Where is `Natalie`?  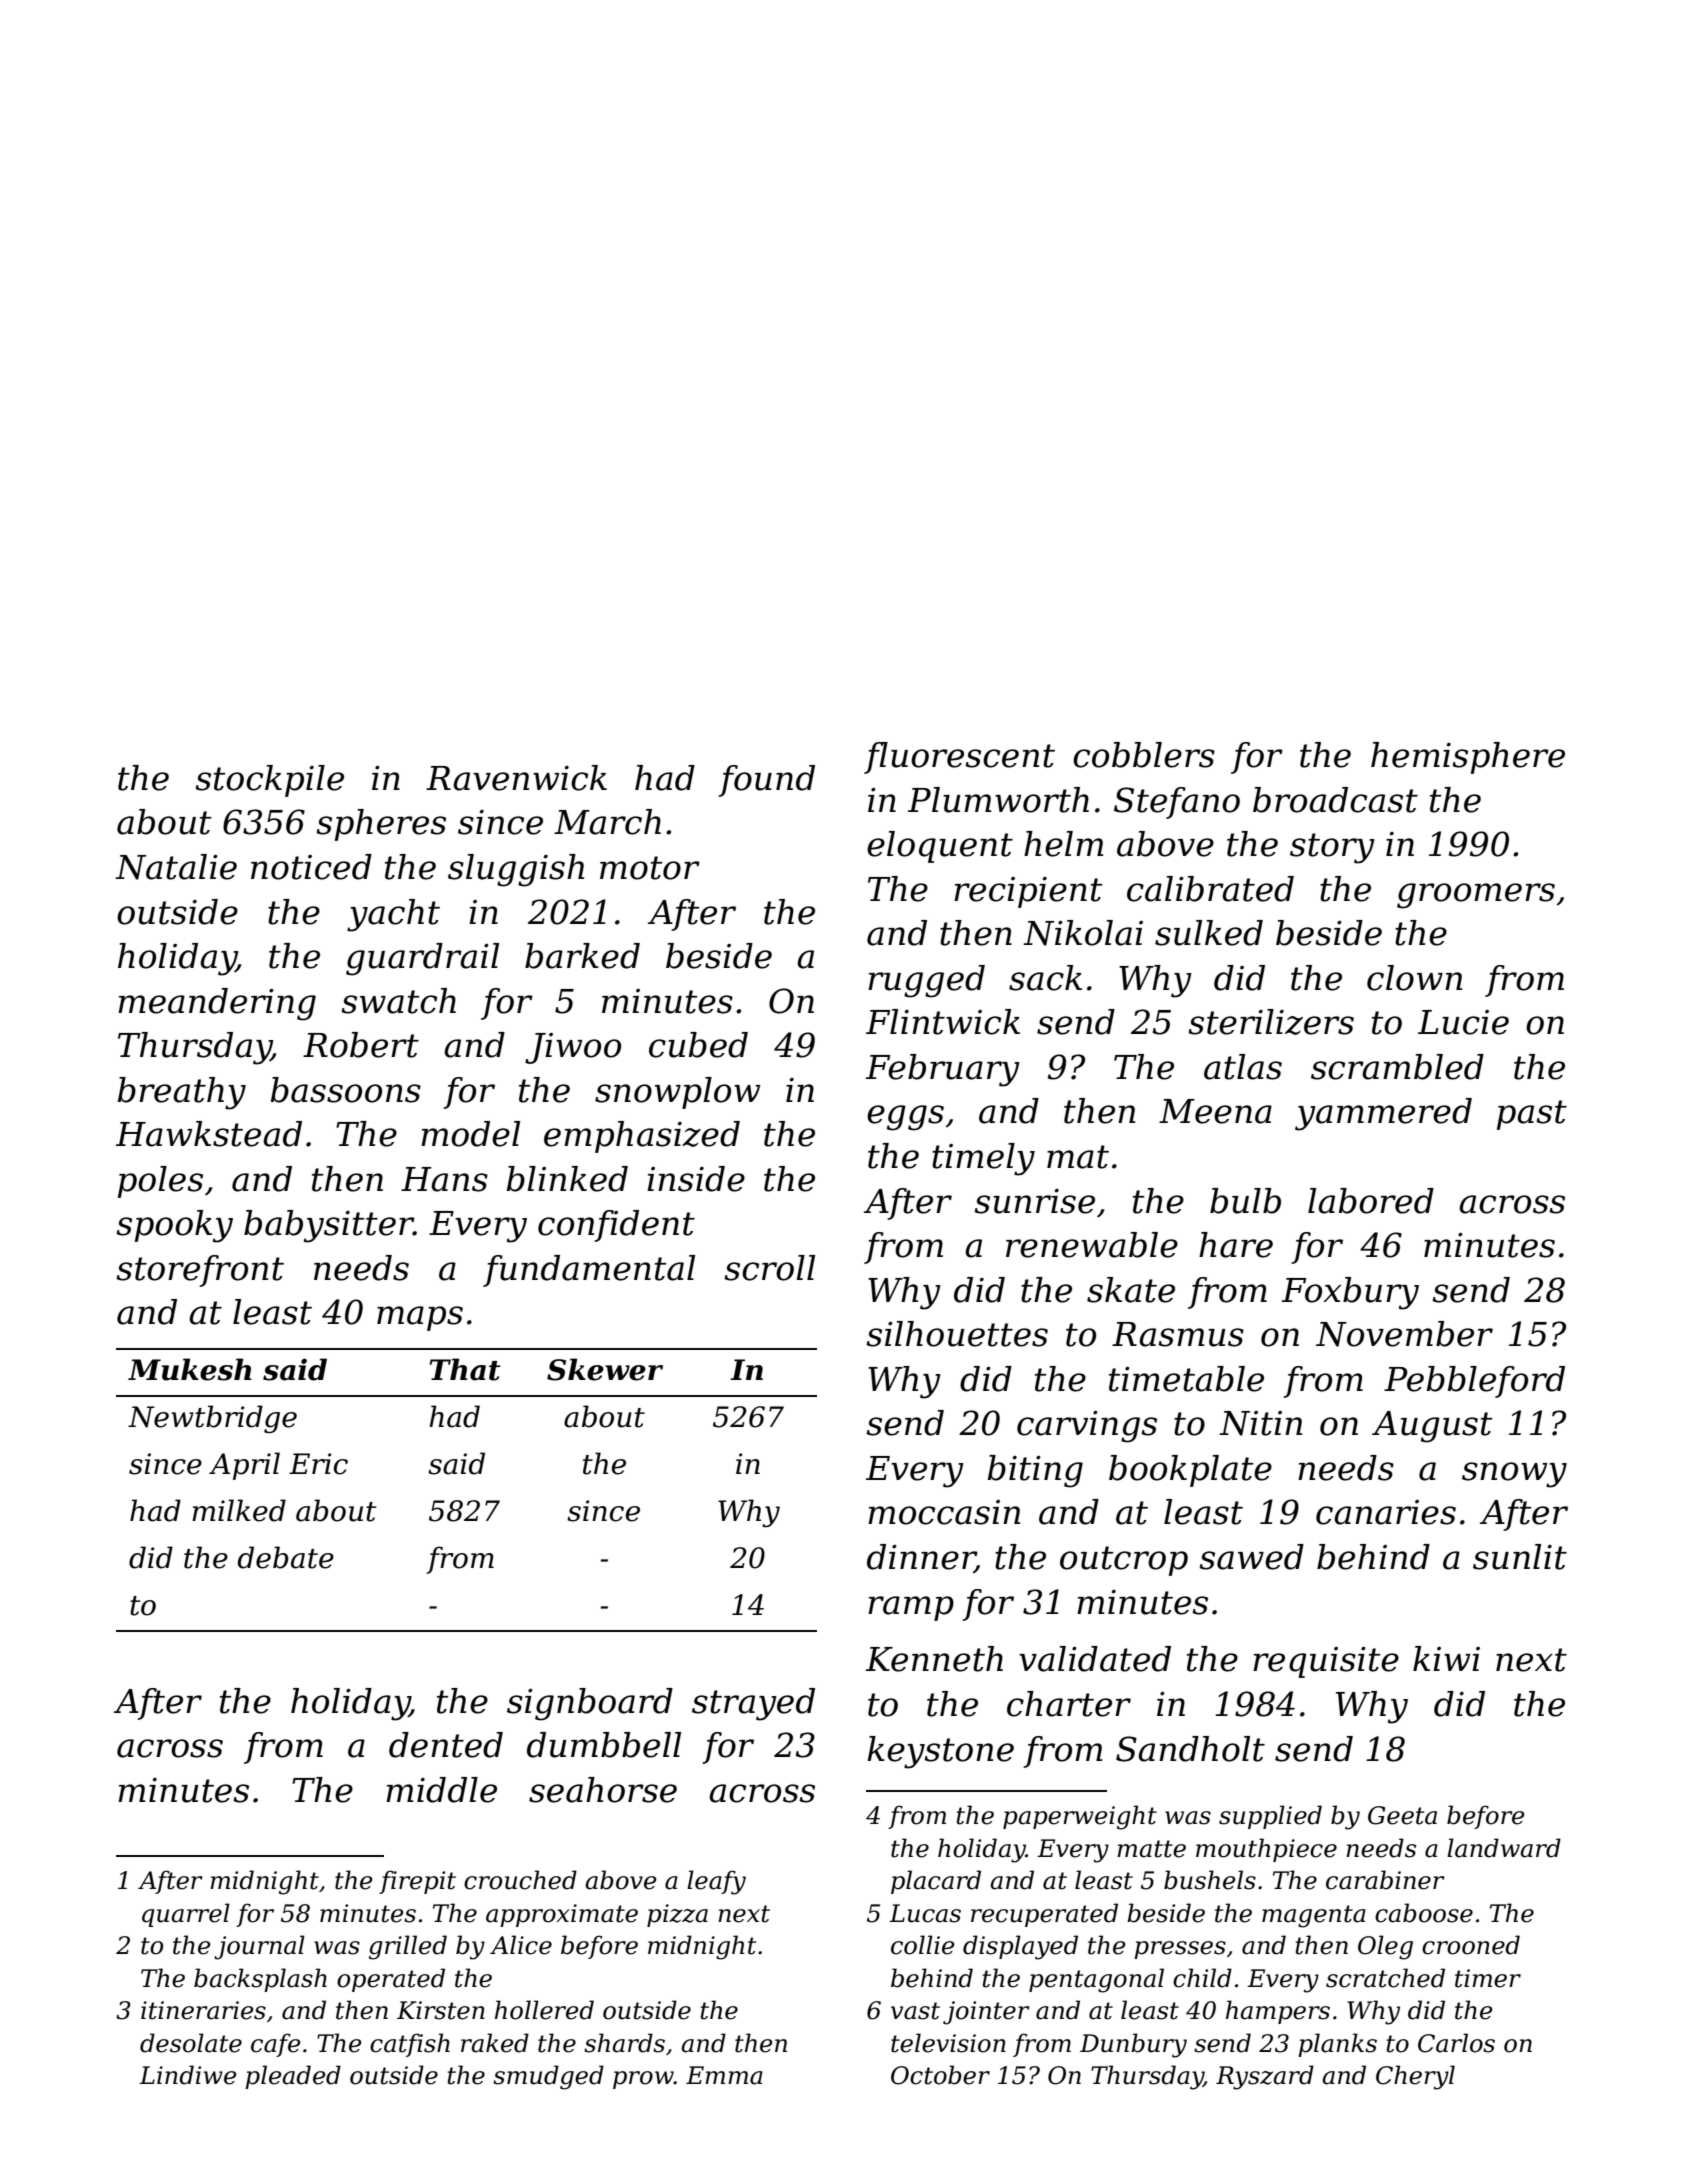 Natalie is located at coordinates (176, 867).
